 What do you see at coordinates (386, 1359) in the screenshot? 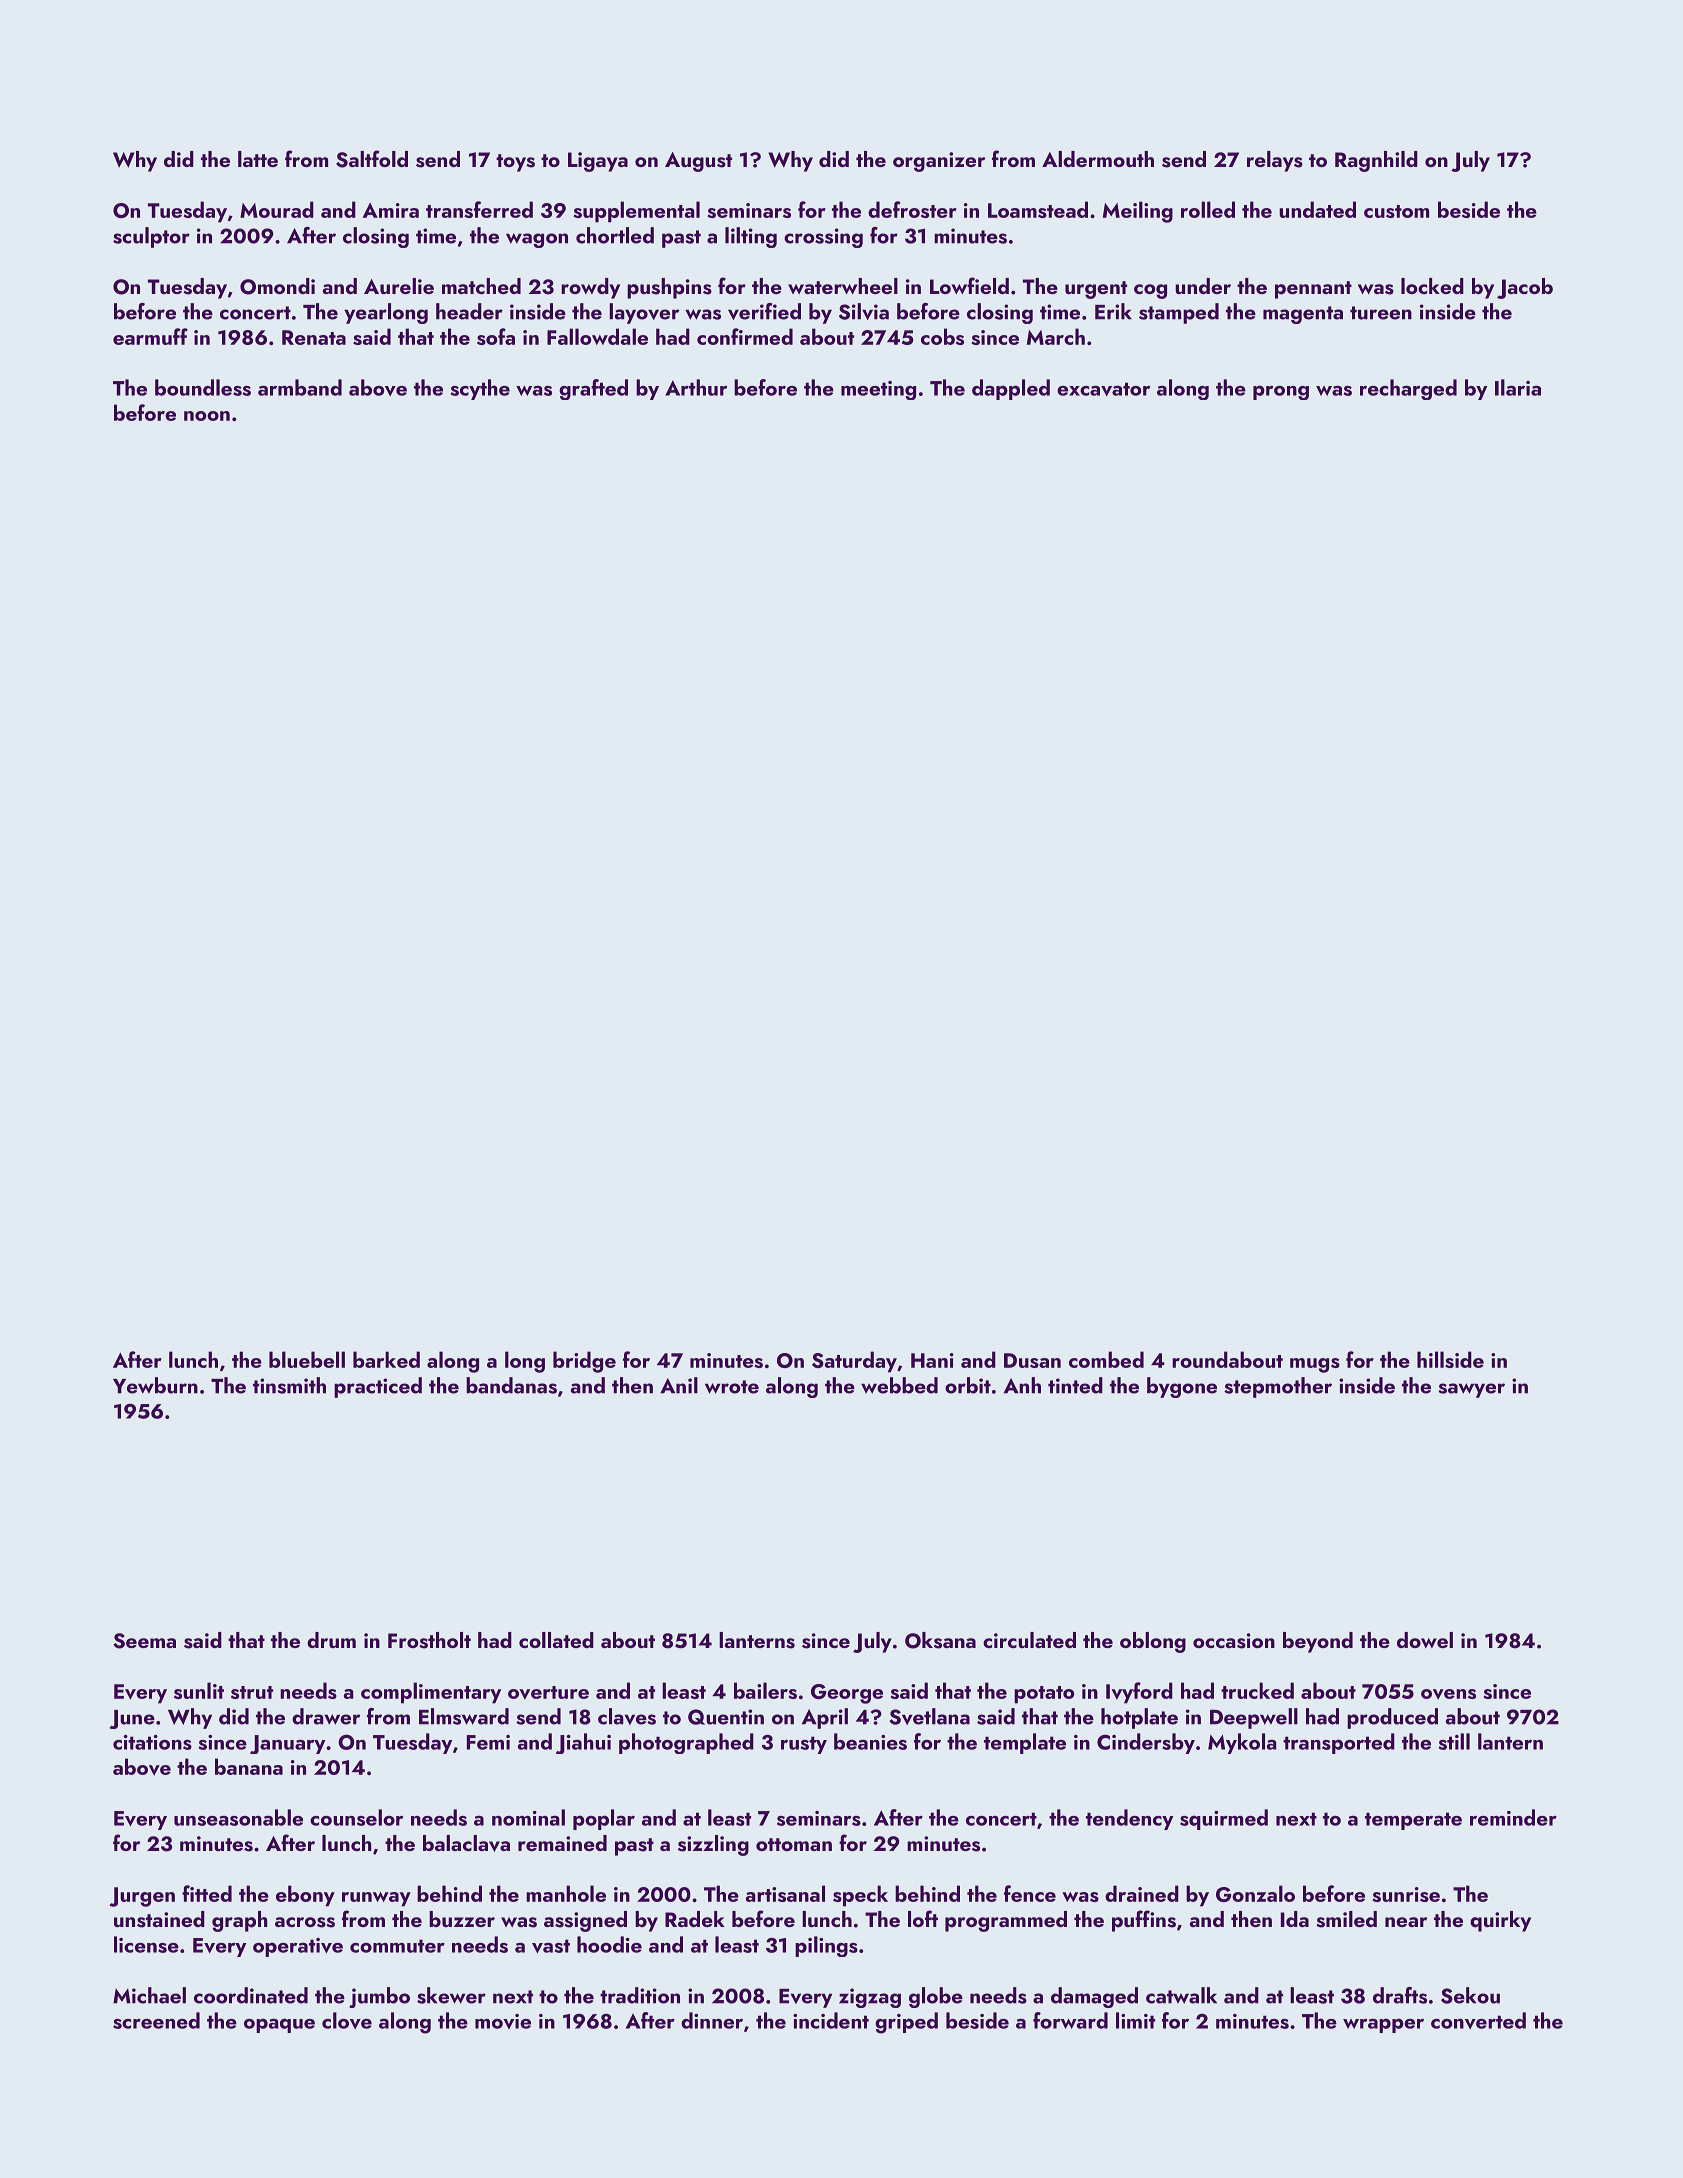
I see `barked` at bounding box center [386, 1359].
